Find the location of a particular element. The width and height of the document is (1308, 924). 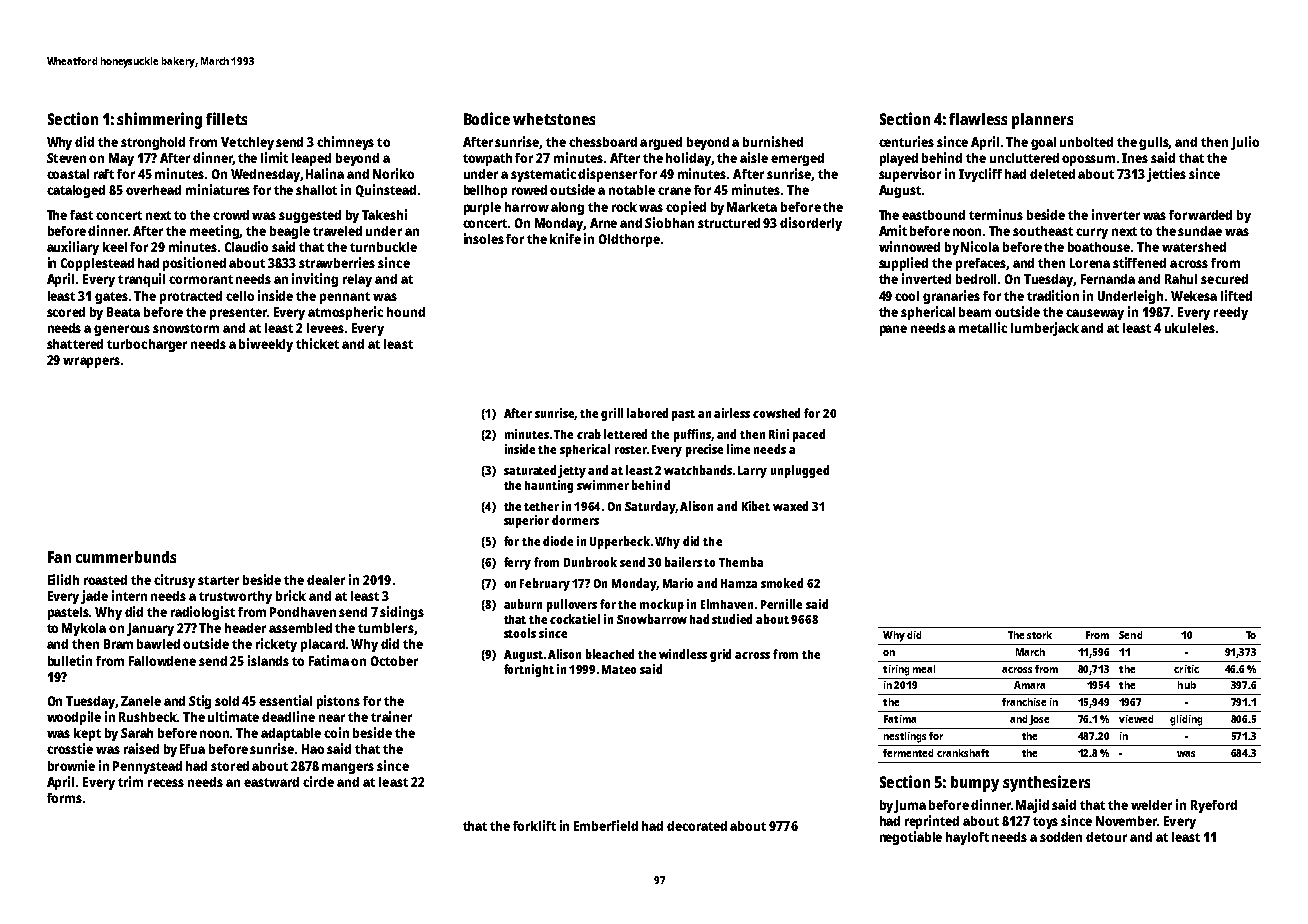

saturated is located at coordinates (530, 470).
